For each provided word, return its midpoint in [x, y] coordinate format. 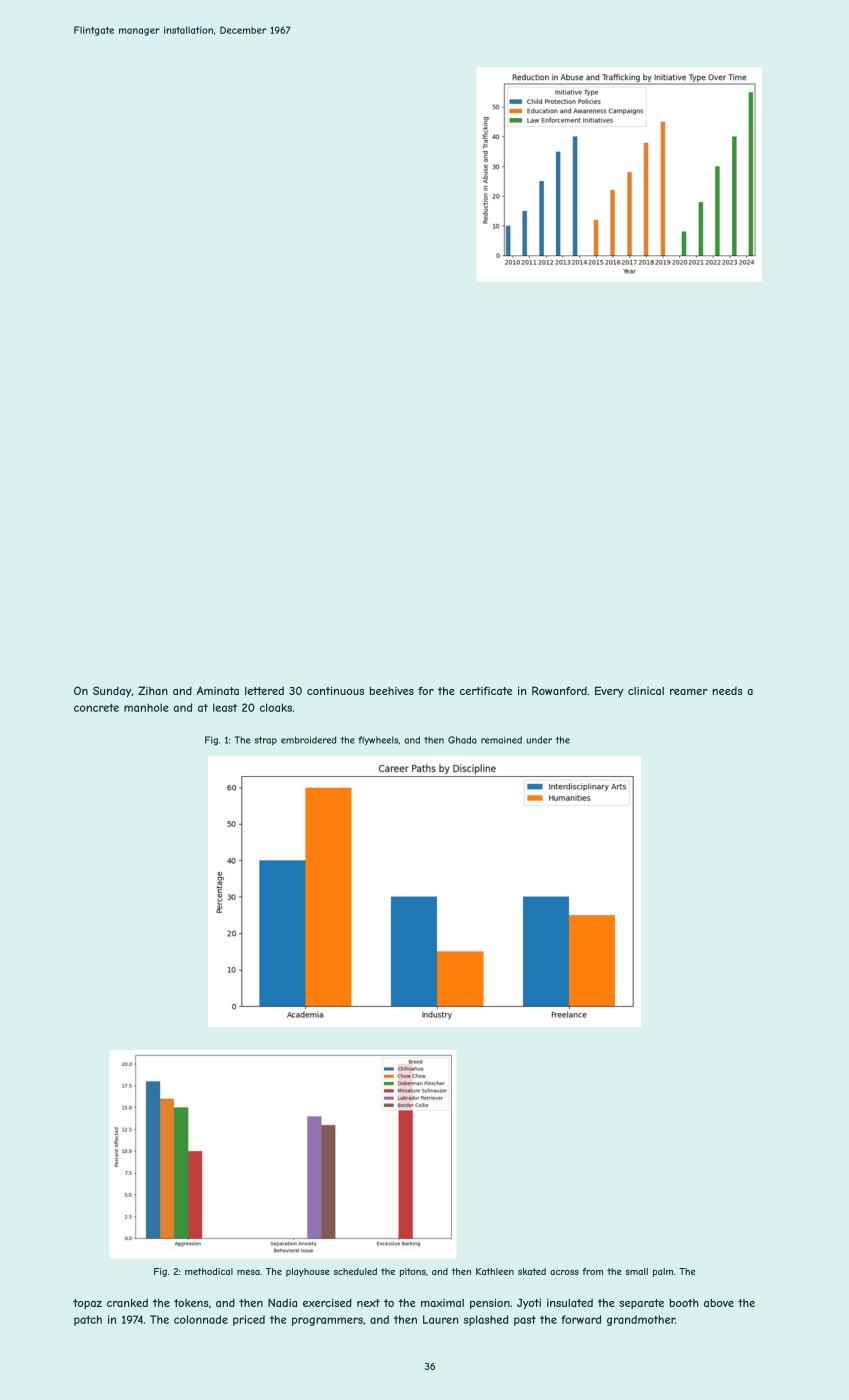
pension [490, 1303]
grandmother [641, 1320]
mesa [248, 1272]
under [539, 740]
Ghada [462, 740]
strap [266, 741]
